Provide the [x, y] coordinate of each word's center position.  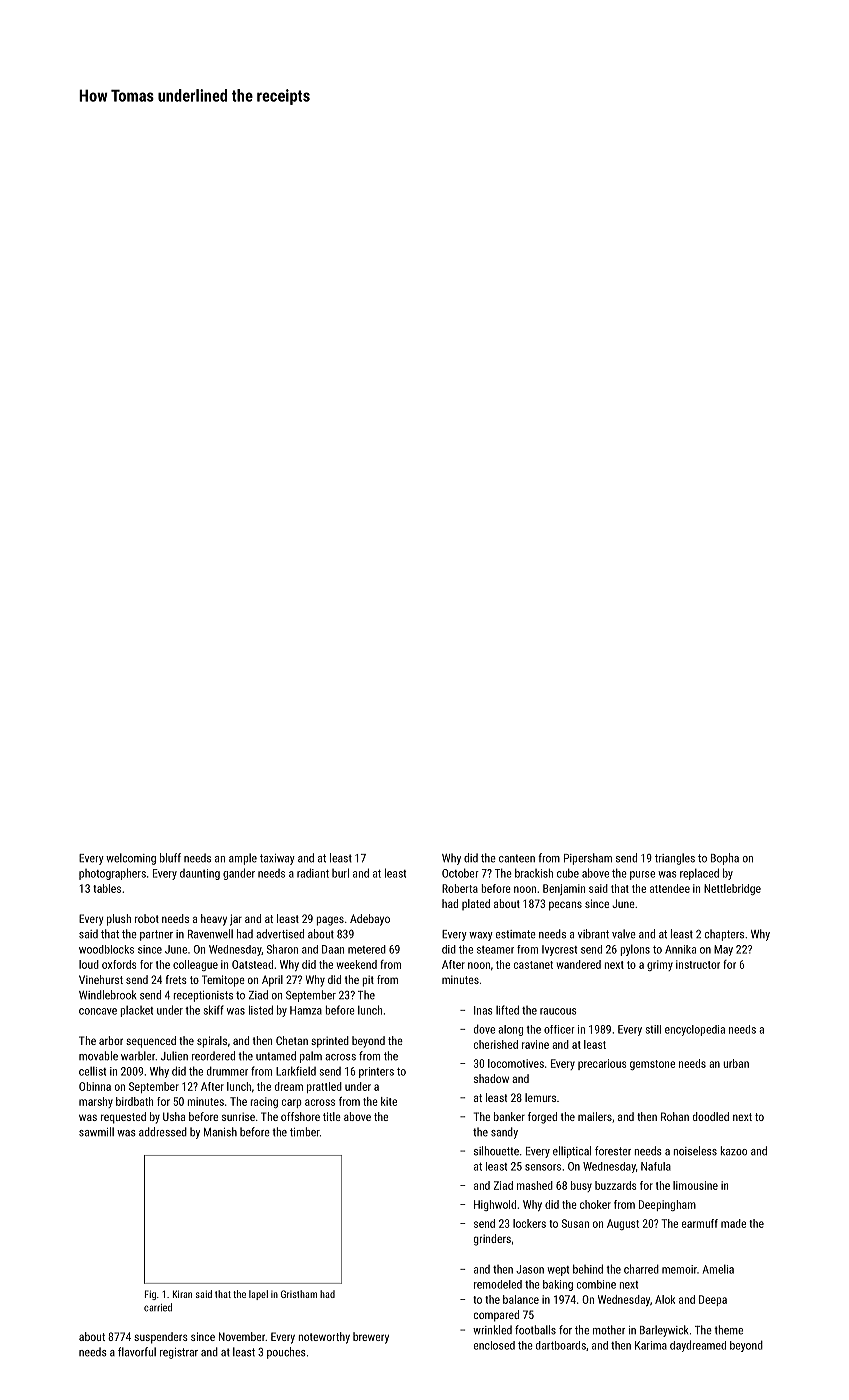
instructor [698, 964]
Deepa [713, 1300]
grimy [660, 965]
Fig [150, 1295]
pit [368, 981]
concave [98, 1011]
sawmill [96, 1132]
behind [588, 1269]
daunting [200, 874]
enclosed [494, 1345]
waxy [481, 936]
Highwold [495, 1205]
